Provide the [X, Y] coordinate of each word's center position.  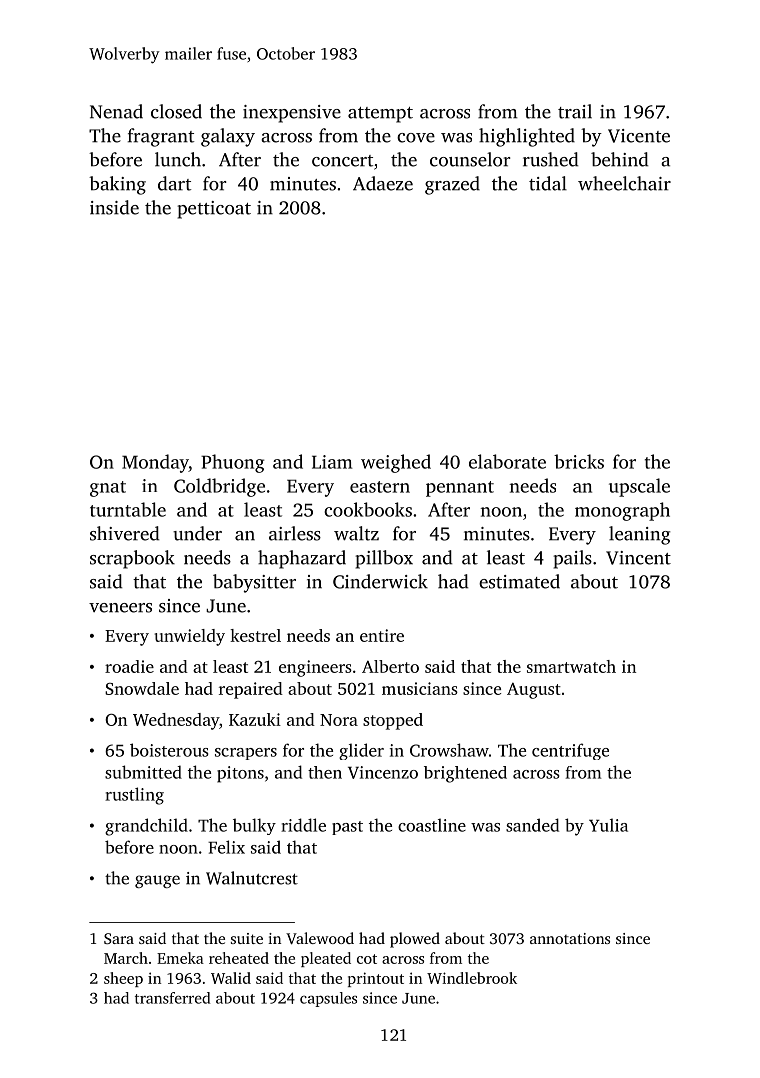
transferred [172, 998]
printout [376, 979]
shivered [124, 533]
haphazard [302, 559]
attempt [380, 115]
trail [575, 111]
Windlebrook [472, 978]
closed [176, 111]
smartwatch [571, 666]
